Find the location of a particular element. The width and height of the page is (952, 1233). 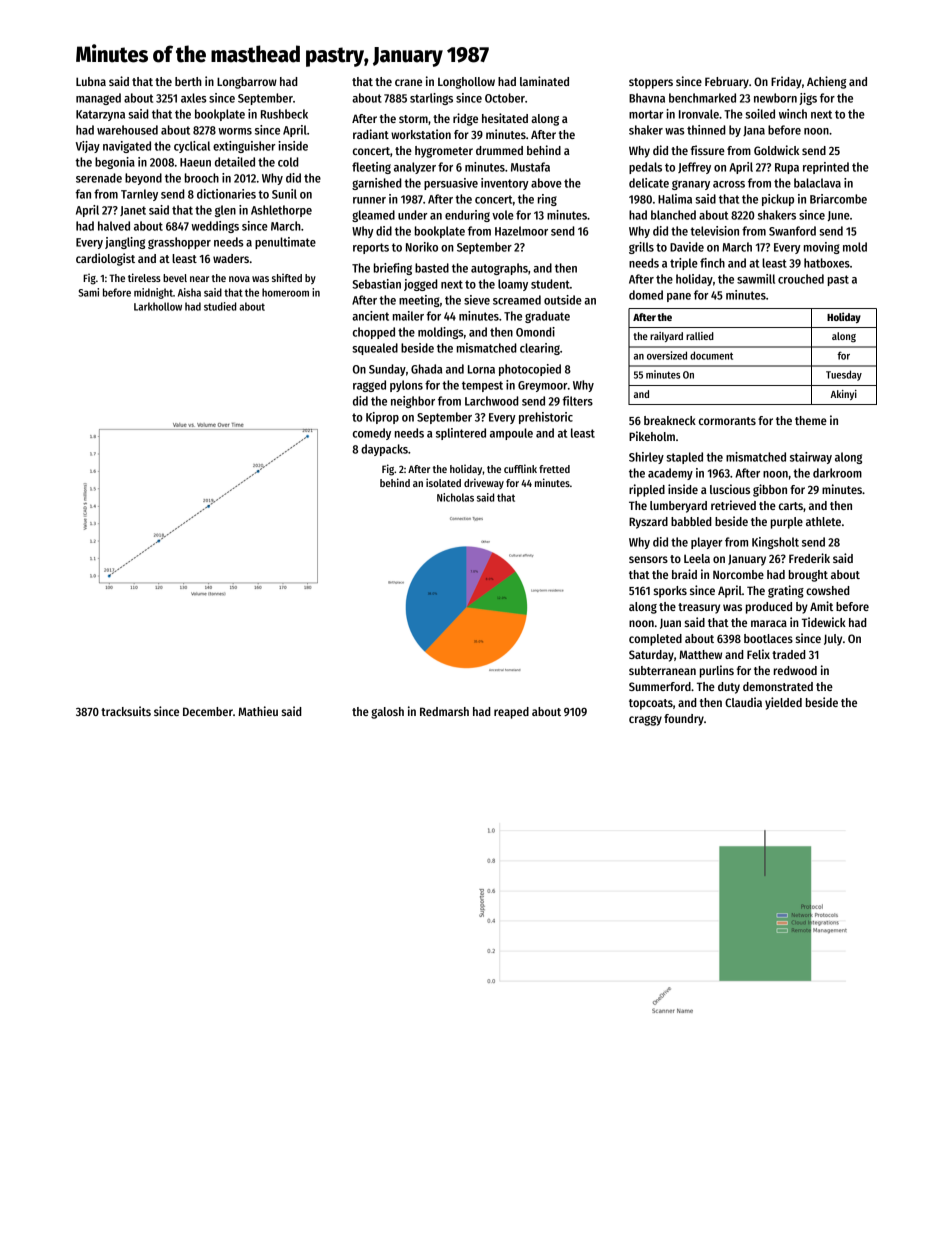

retrieved is located at coordinates (733, 505).
